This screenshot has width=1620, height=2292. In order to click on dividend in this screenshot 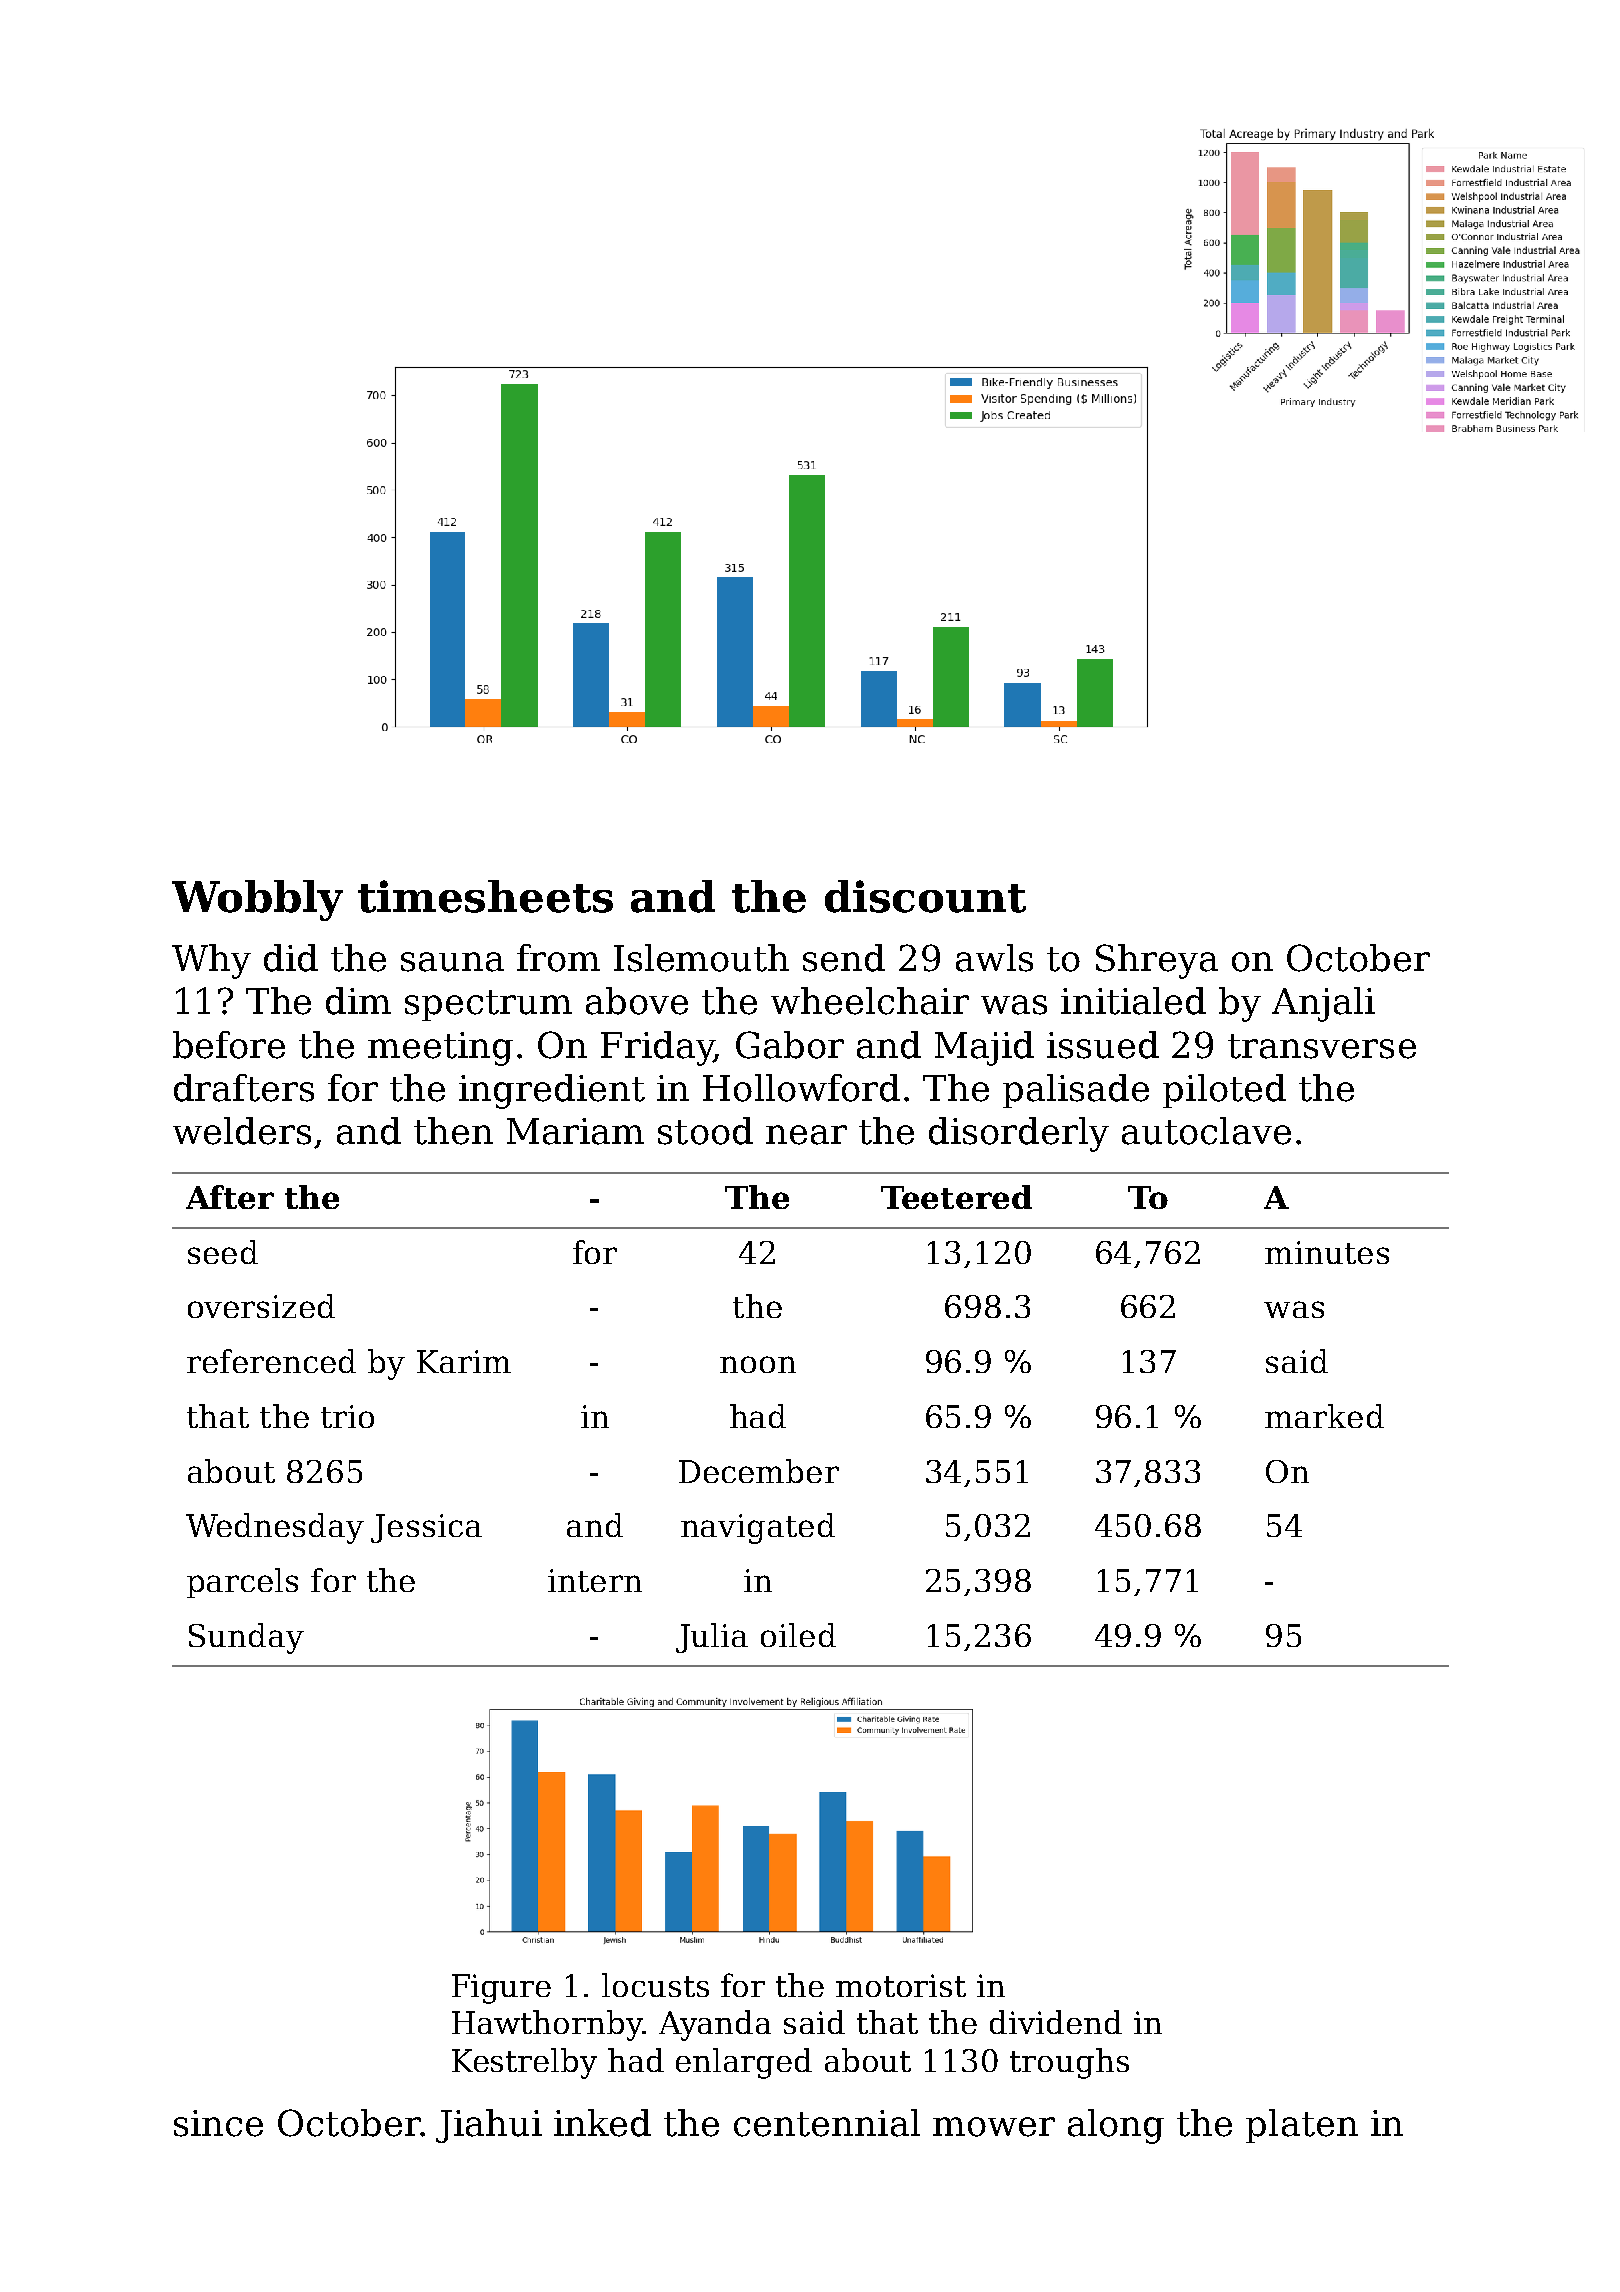, I will do `click(1056, 2022)`.
